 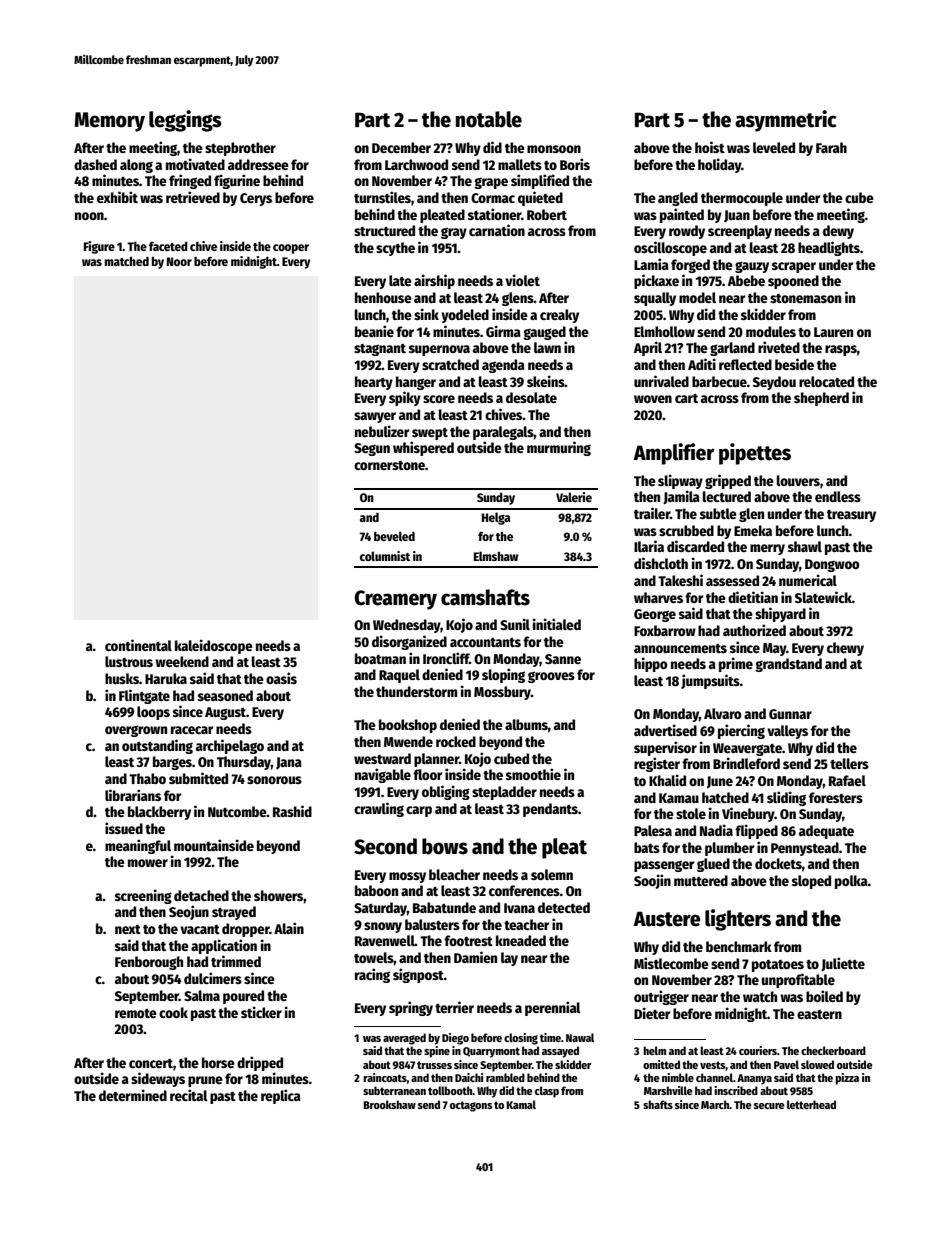 I want to click on hearty, so click(x=374, y=383).
